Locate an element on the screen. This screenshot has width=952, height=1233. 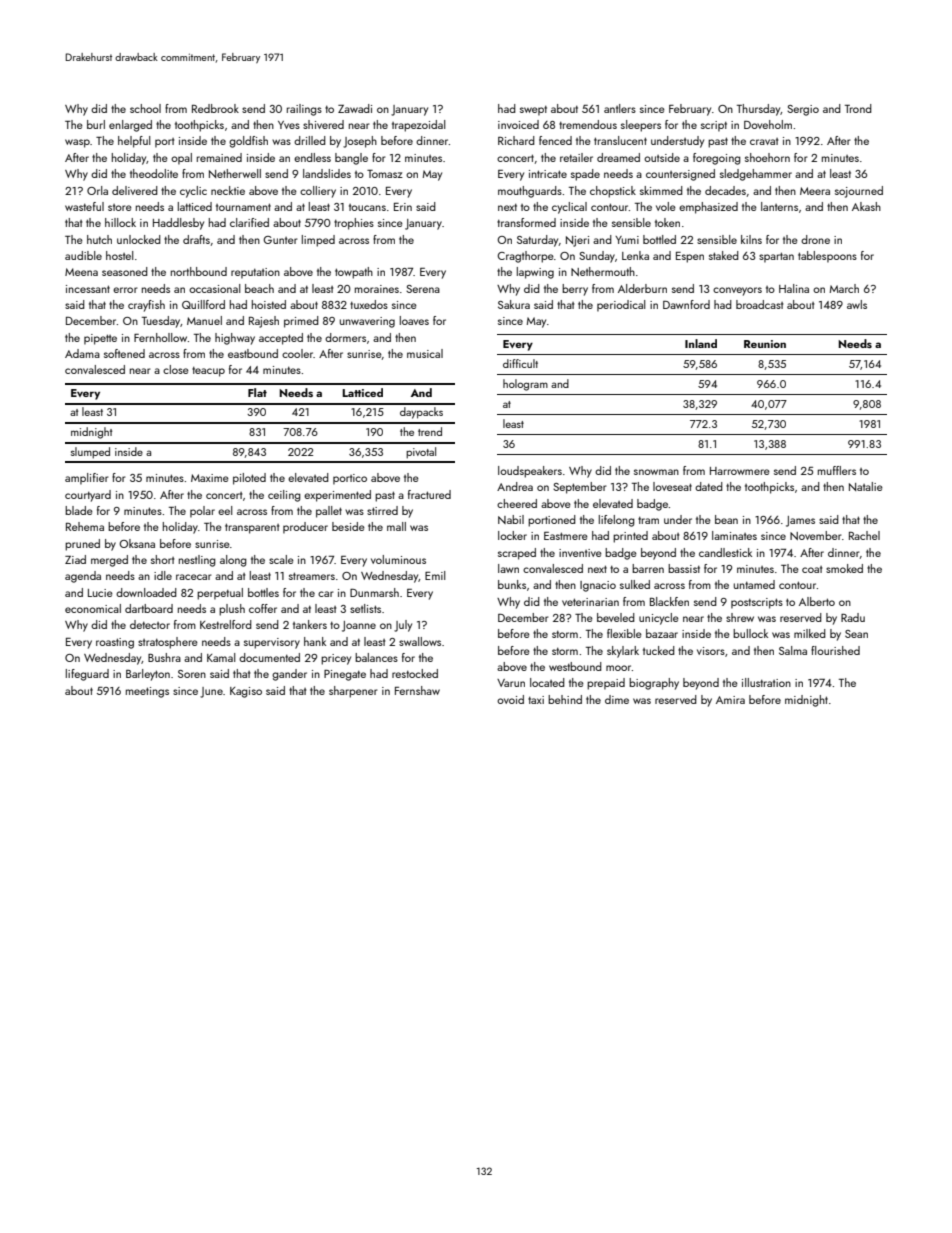
Bushra is located at coordinates (164, 657).
